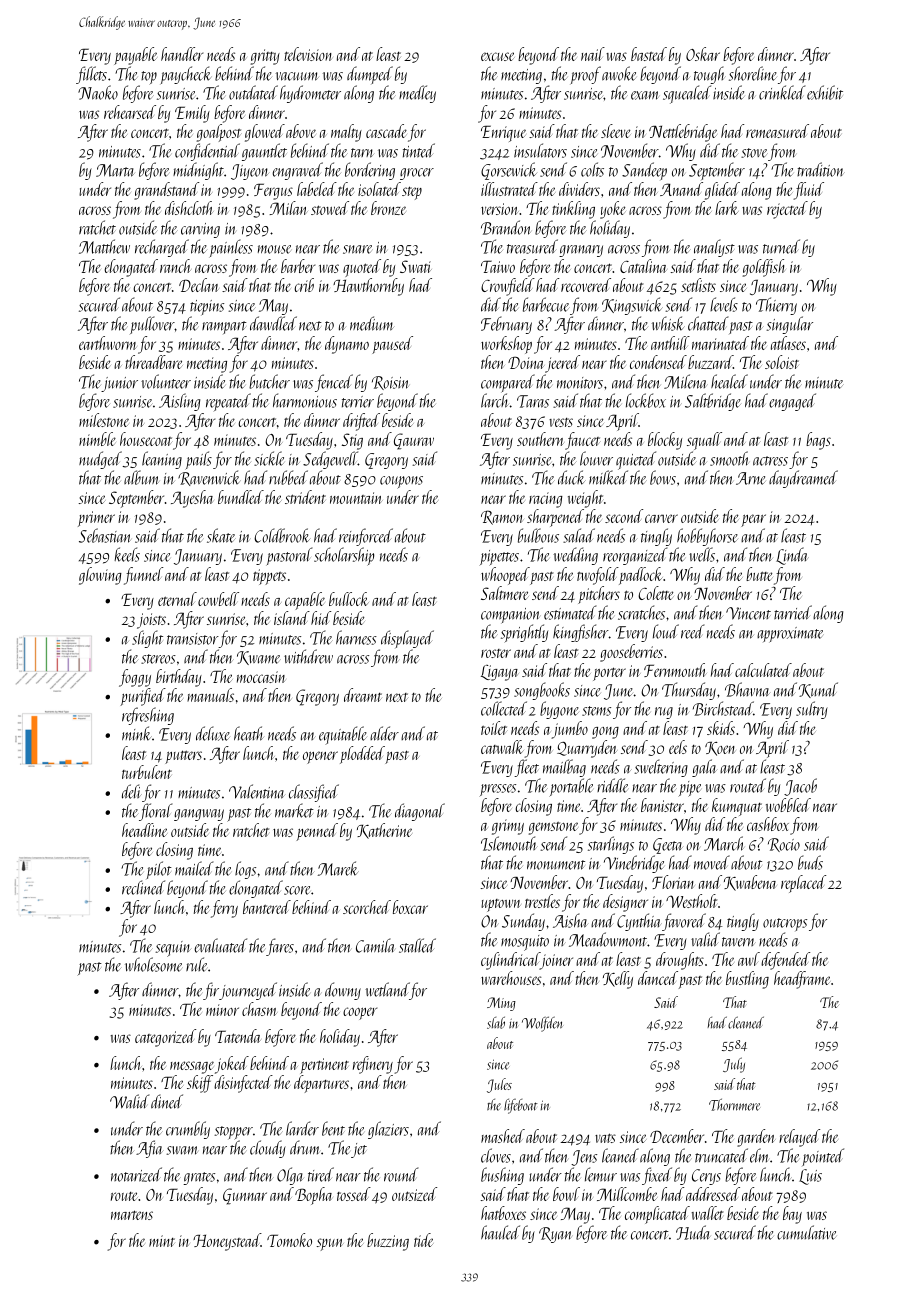 The image size is (924, 1308). What do you see at coordinates (570, 612) in the screenshot?
I see `estimated` at bounding box center [570, 612].
